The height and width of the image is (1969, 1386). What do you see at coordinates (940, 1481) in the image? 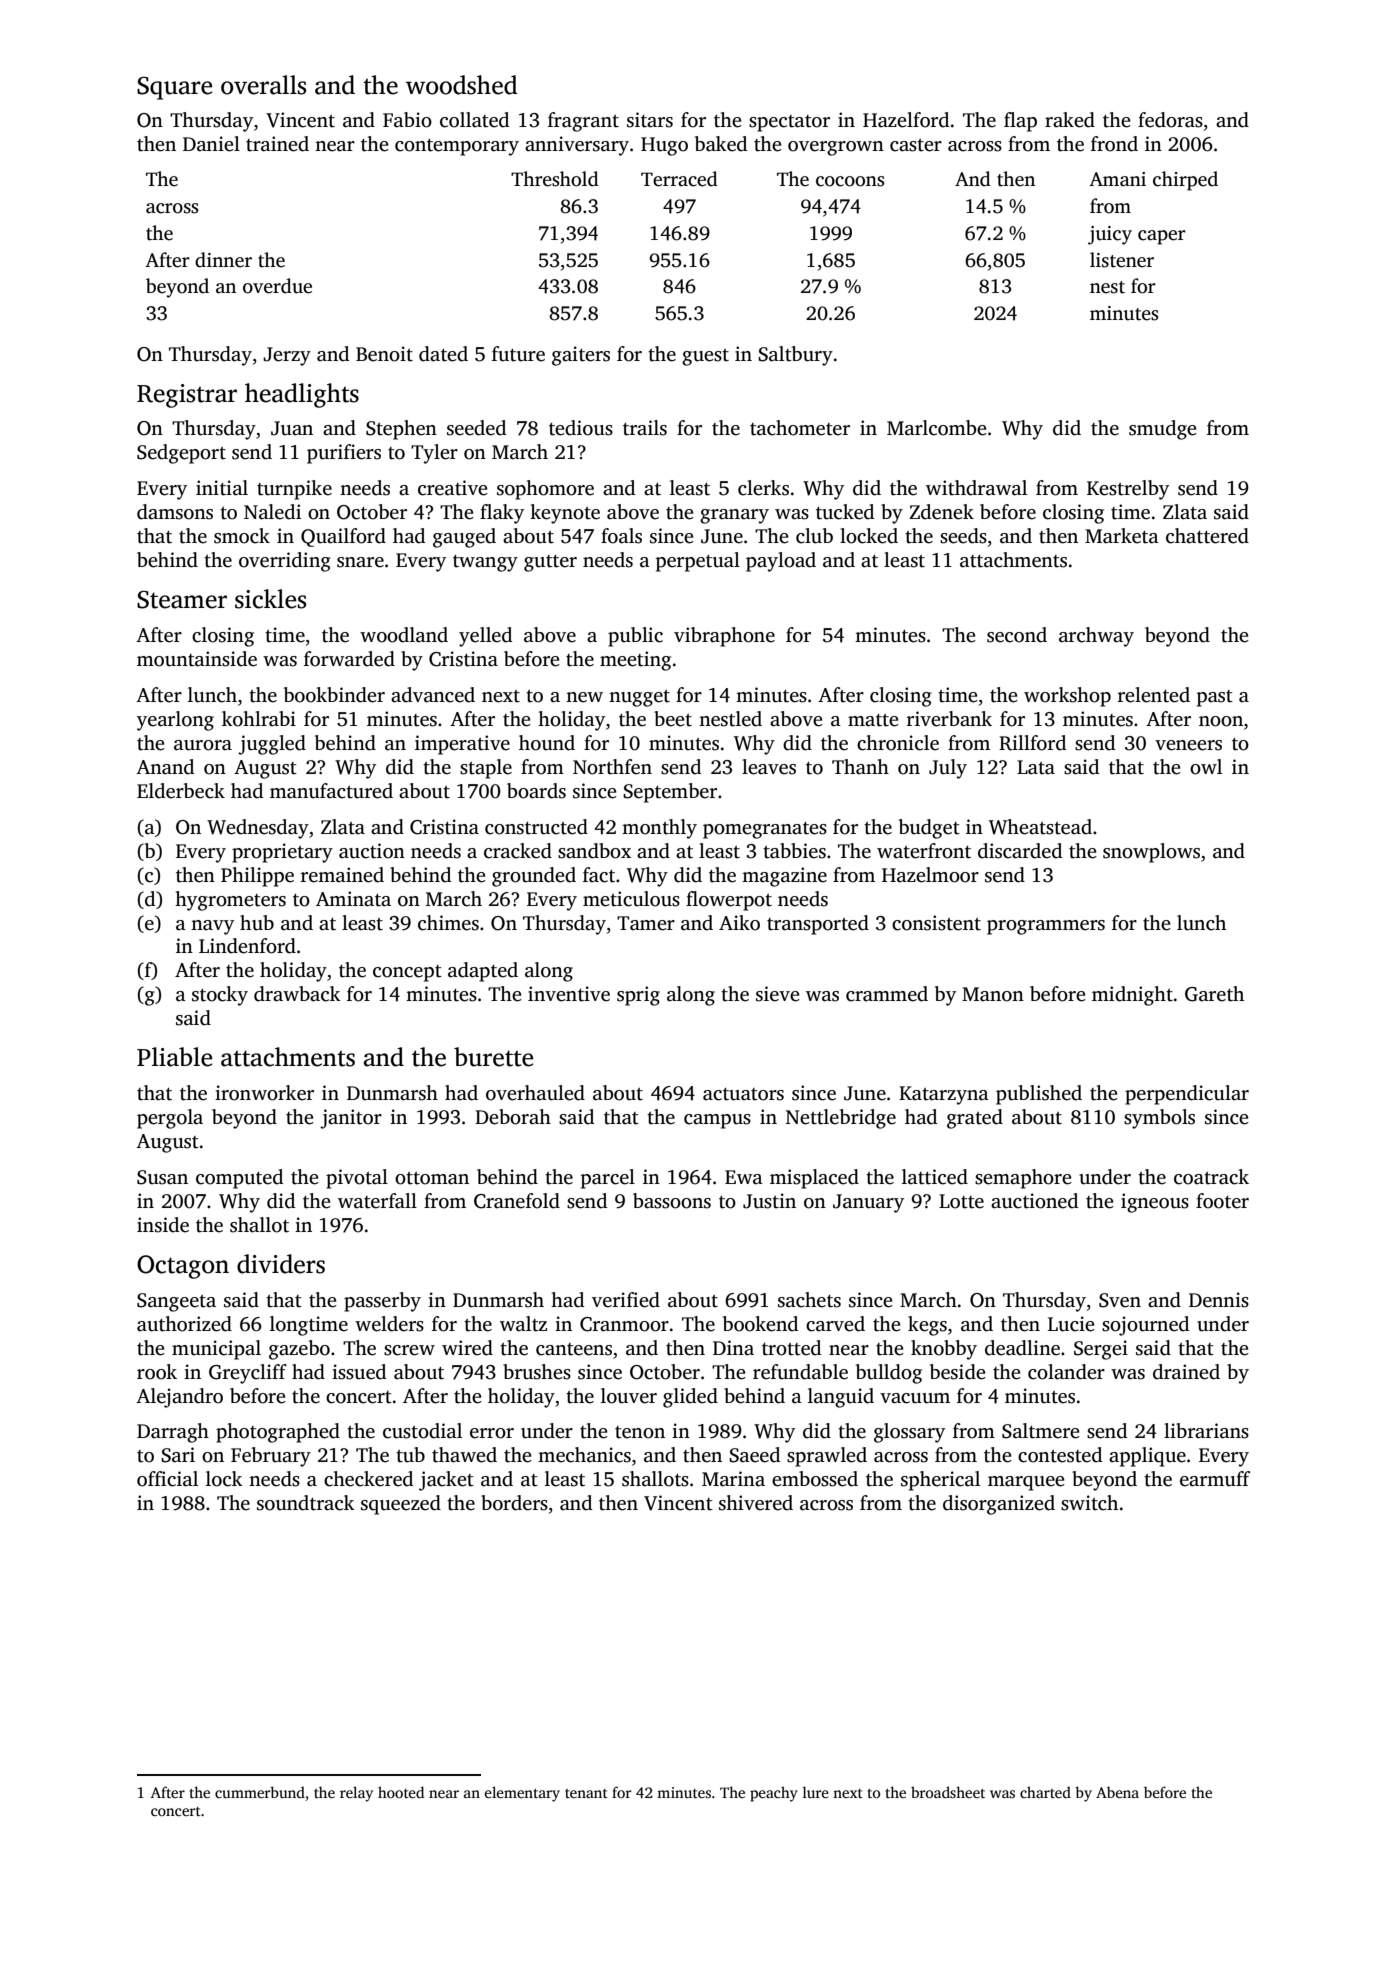
I see `spherical` at bounding box center [940, 1481].
